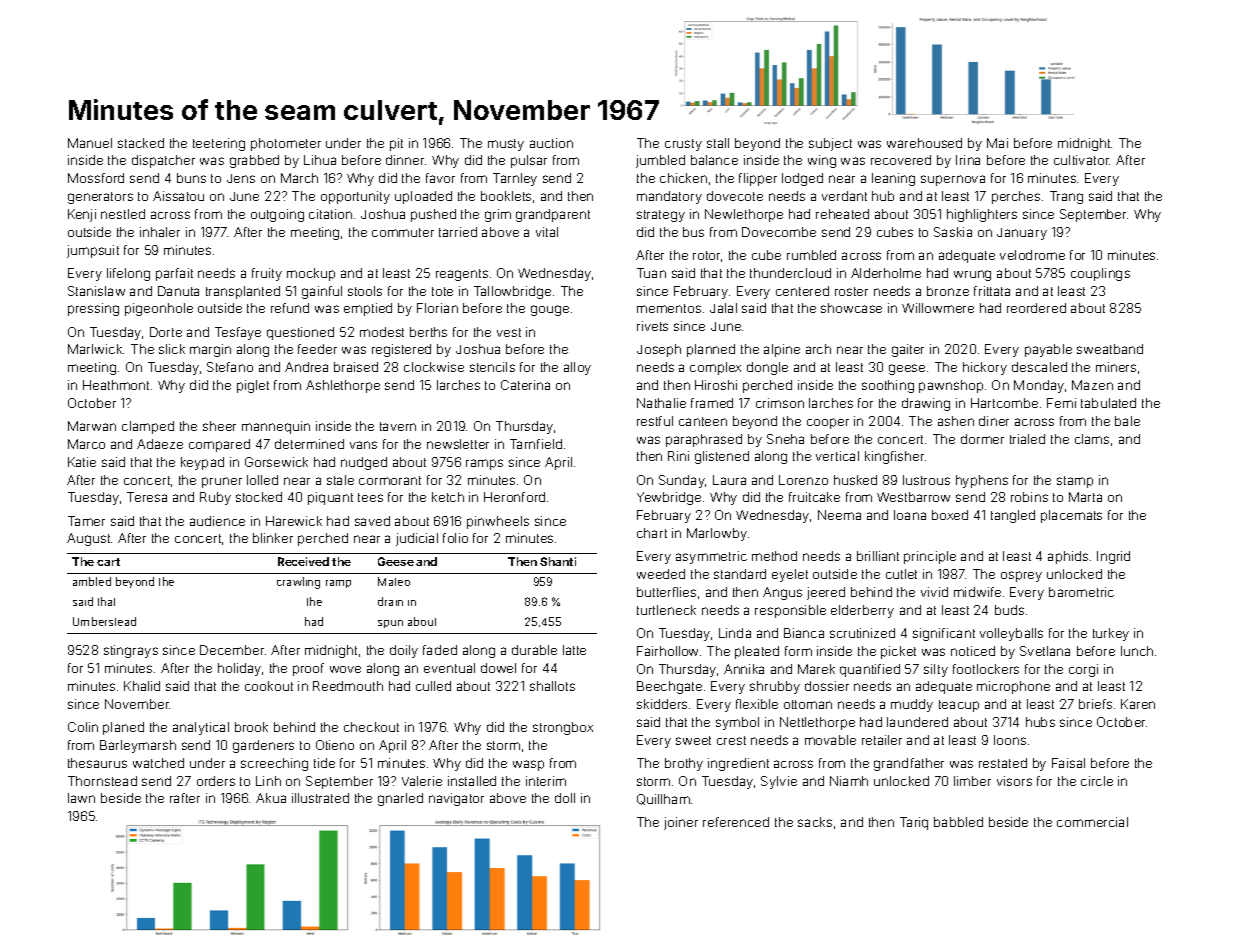 The width and height of the document is (1233, 952). Describe the element at coordinates (1092, 822) in the document. I see `commercial` at that location.
